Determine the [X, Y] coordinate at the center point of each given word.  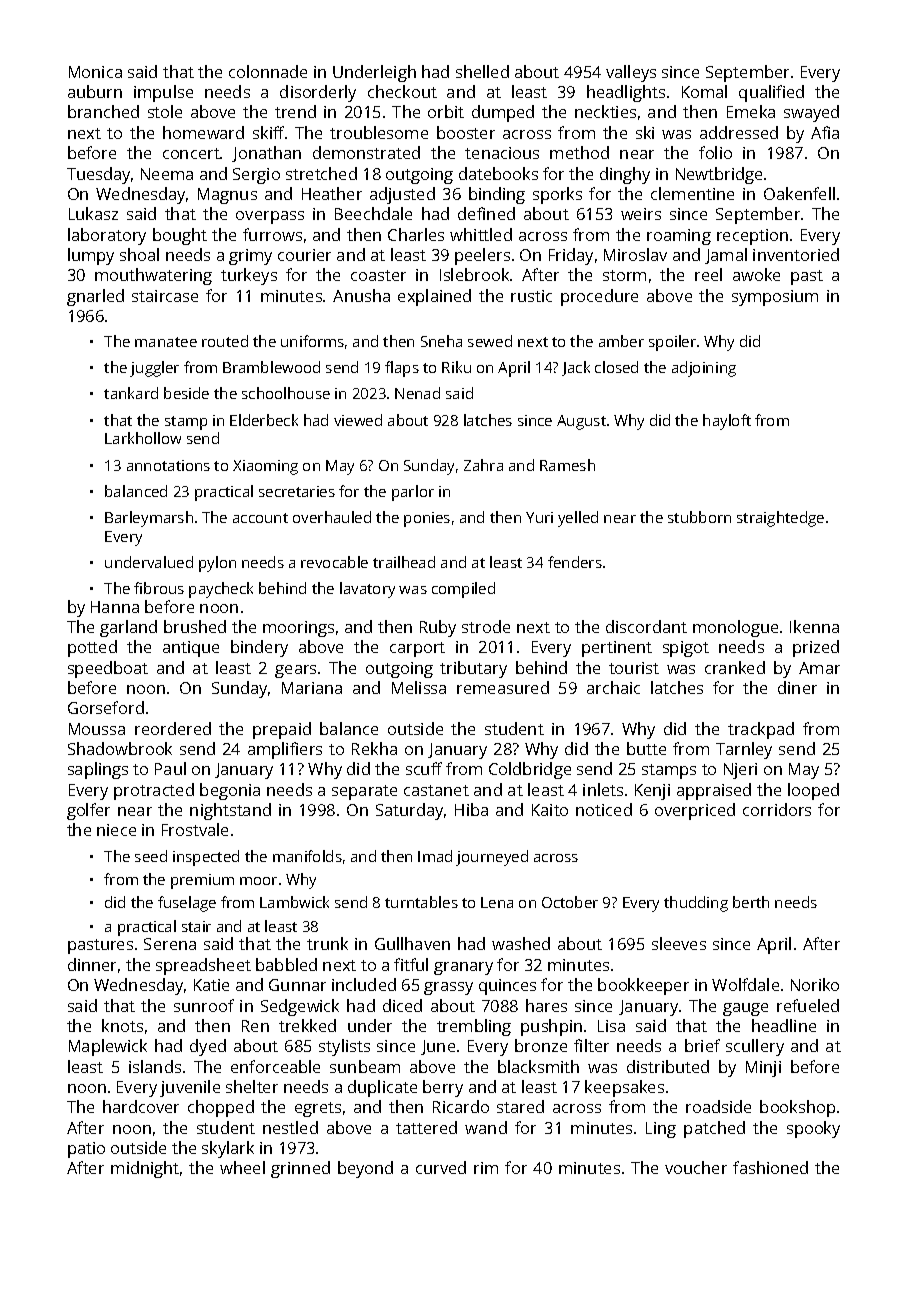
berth [751, 902]
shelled [482, 71]
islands [155, 1066]
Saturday [409, 811]
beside [186, 393]
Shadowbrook [120, 748]
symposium [775, 298]
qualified [771, 93]
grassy [448, 988]
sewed [490, 341]
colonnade [268, 71]
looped [813, 791]
